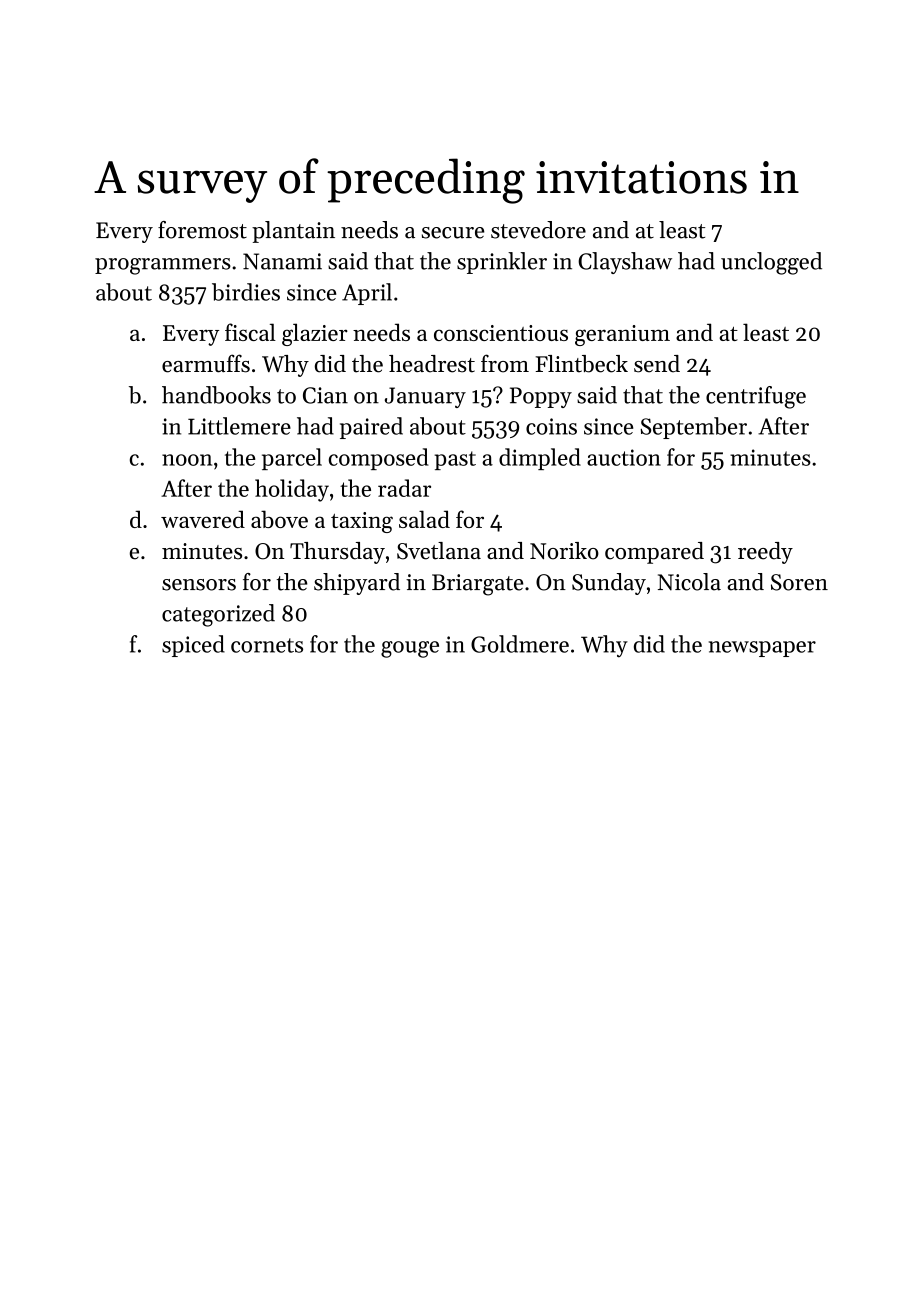 The height and width of the screenshot is (1311, 924). What do you see at coordinates (520, 644) in the screenshot?
I see `Goldmere` at bounding box center [520, 644].
